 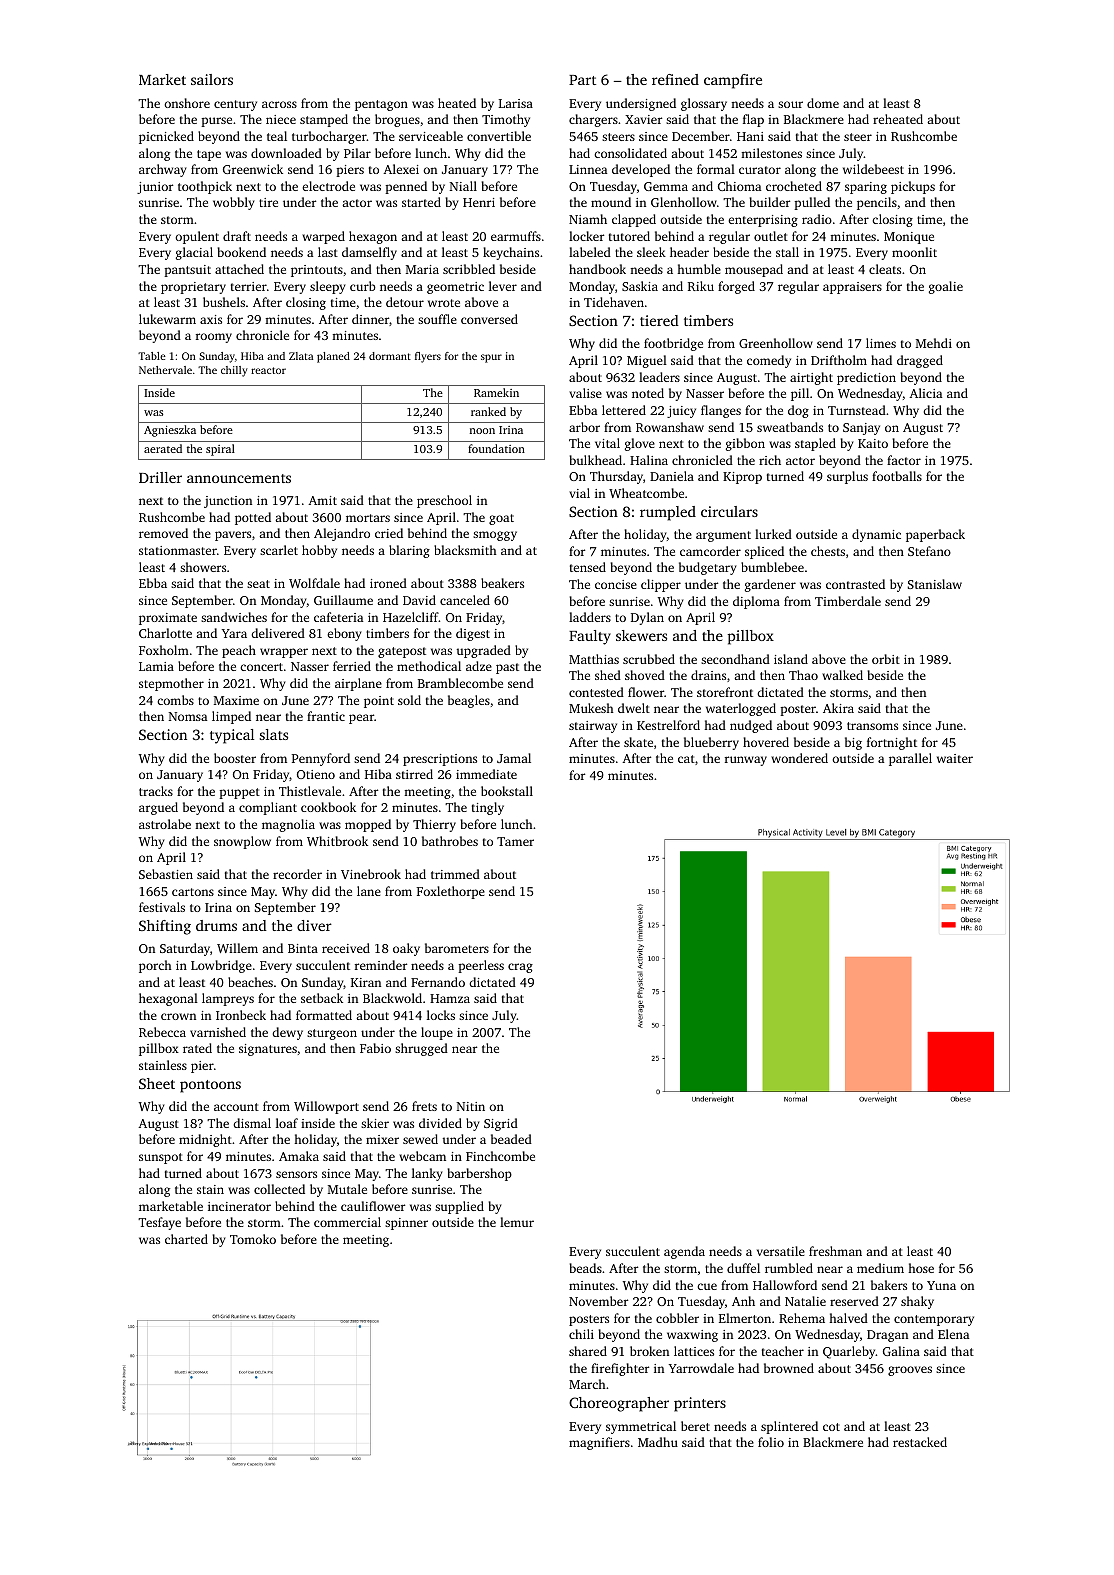 What do you see at coordinates (337, 841) in the screenshot?
I see `Whitbrook` at bounding box center [337, 841].
